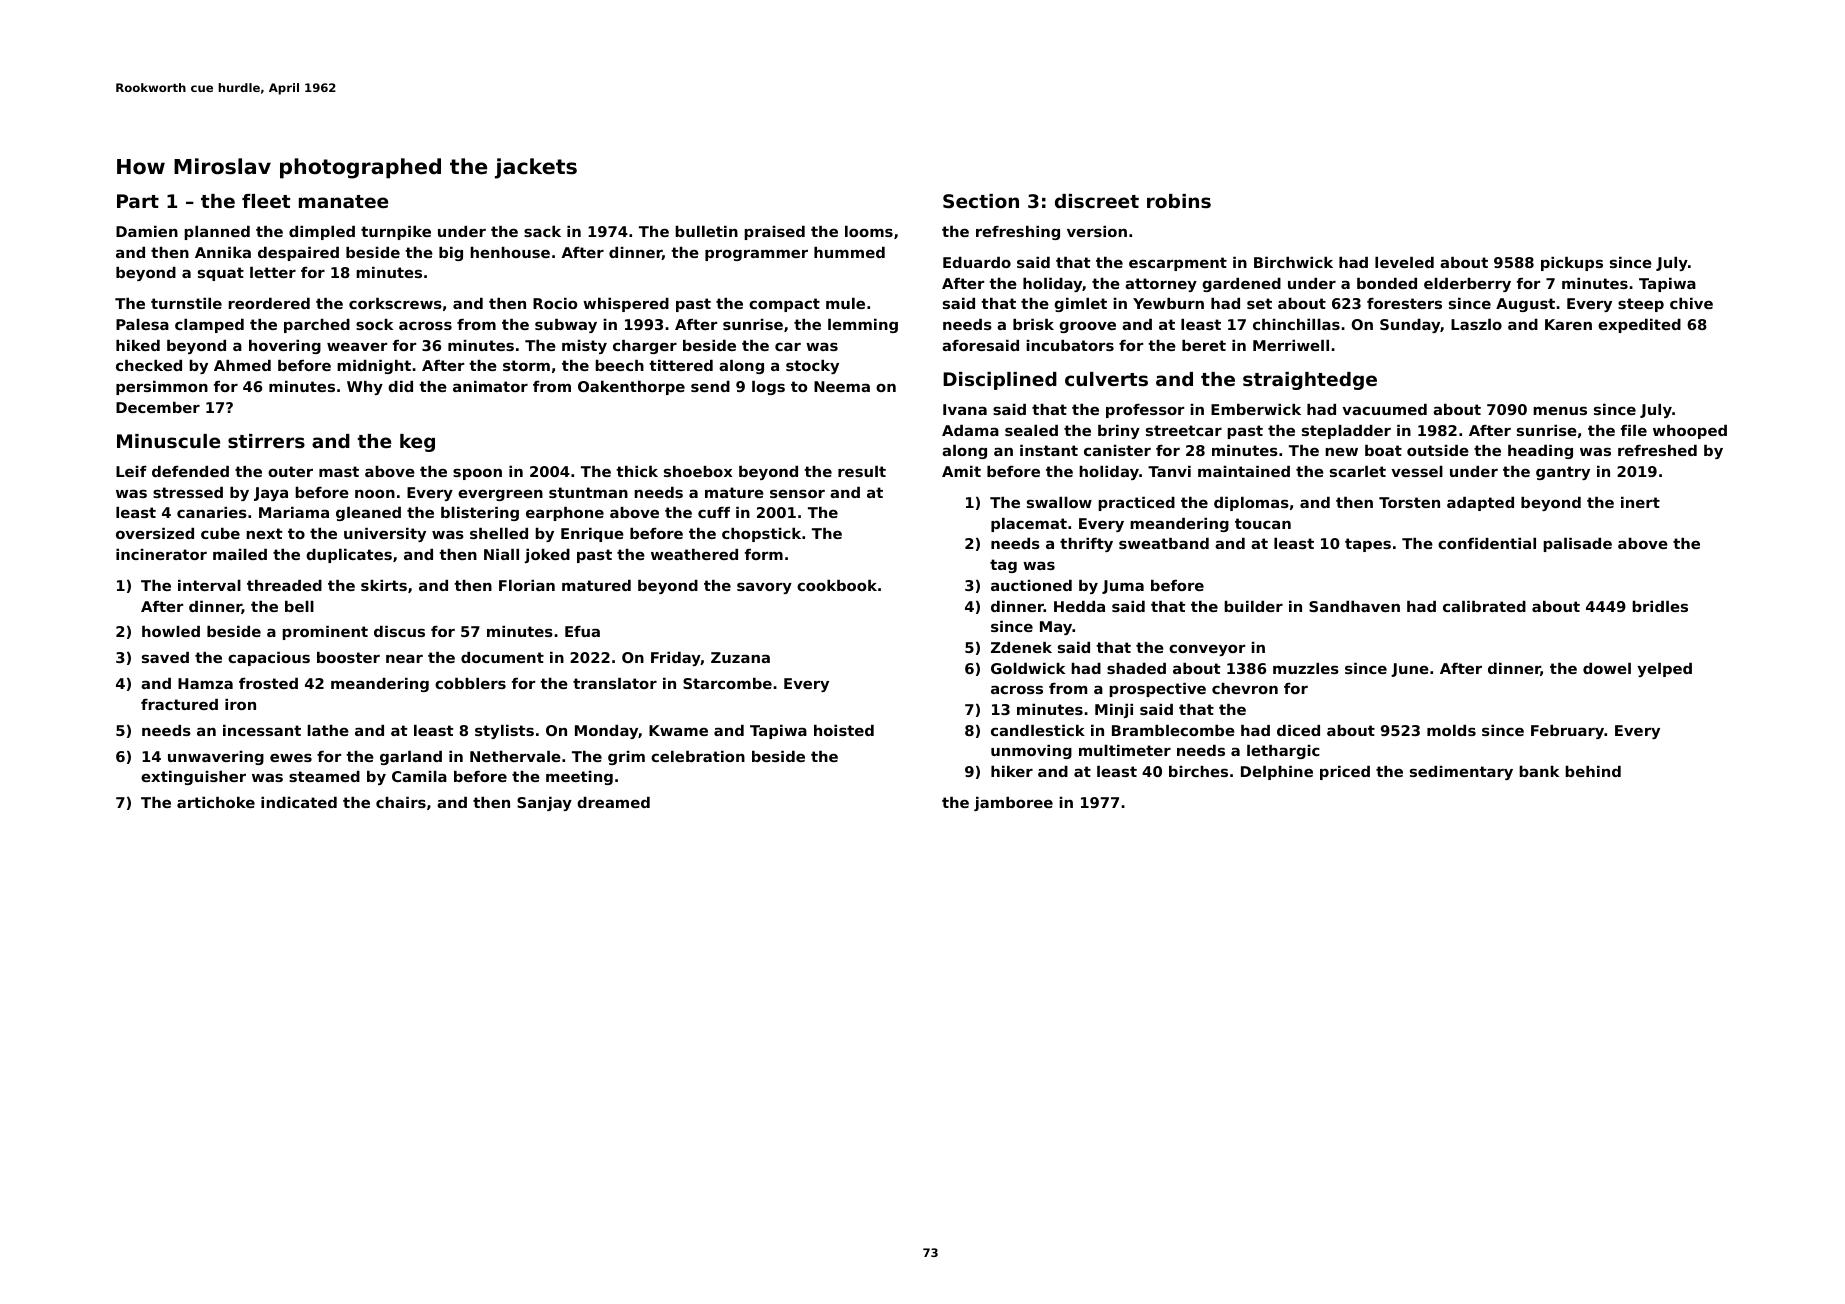 This image has width=1845, height=1304. I want to click on evergreen, so click(500, 495).
